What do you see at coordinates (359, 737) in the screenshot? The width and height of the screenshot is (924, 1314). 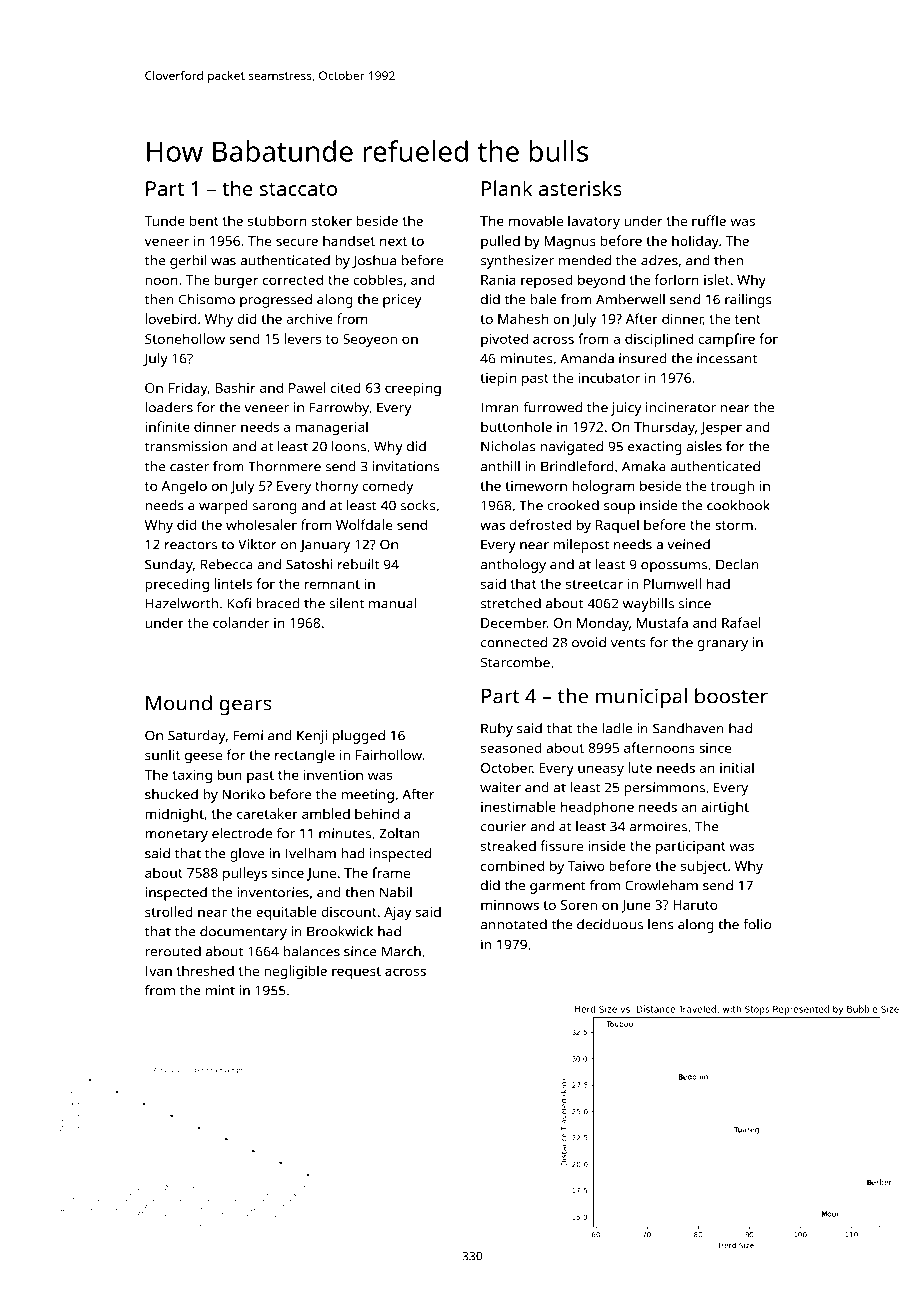 I see `plugged` at bounding box center [359, 737].
